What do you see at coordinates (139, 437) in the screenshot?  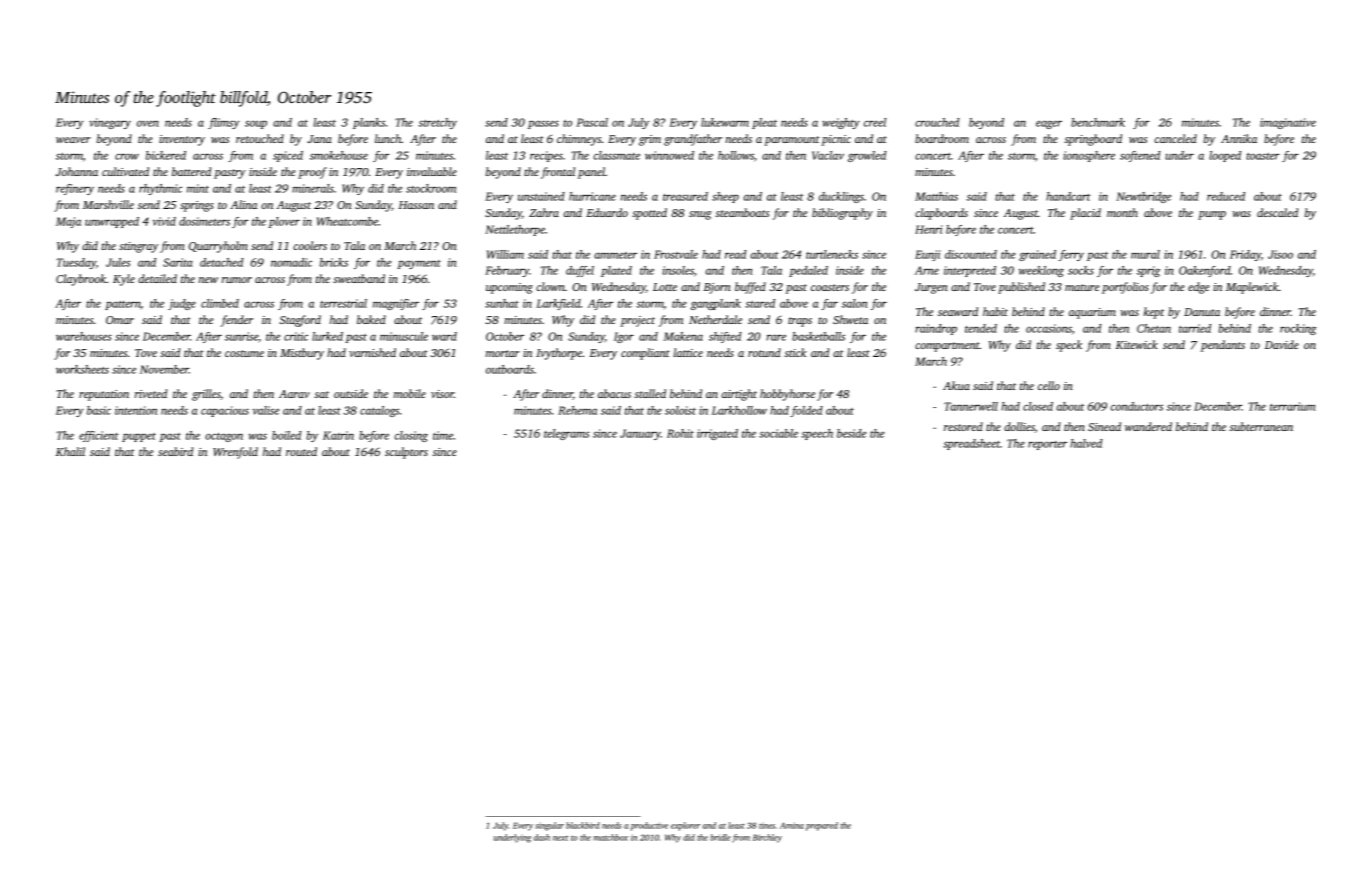 I see `puppet` at bounding box center [139, 437].
